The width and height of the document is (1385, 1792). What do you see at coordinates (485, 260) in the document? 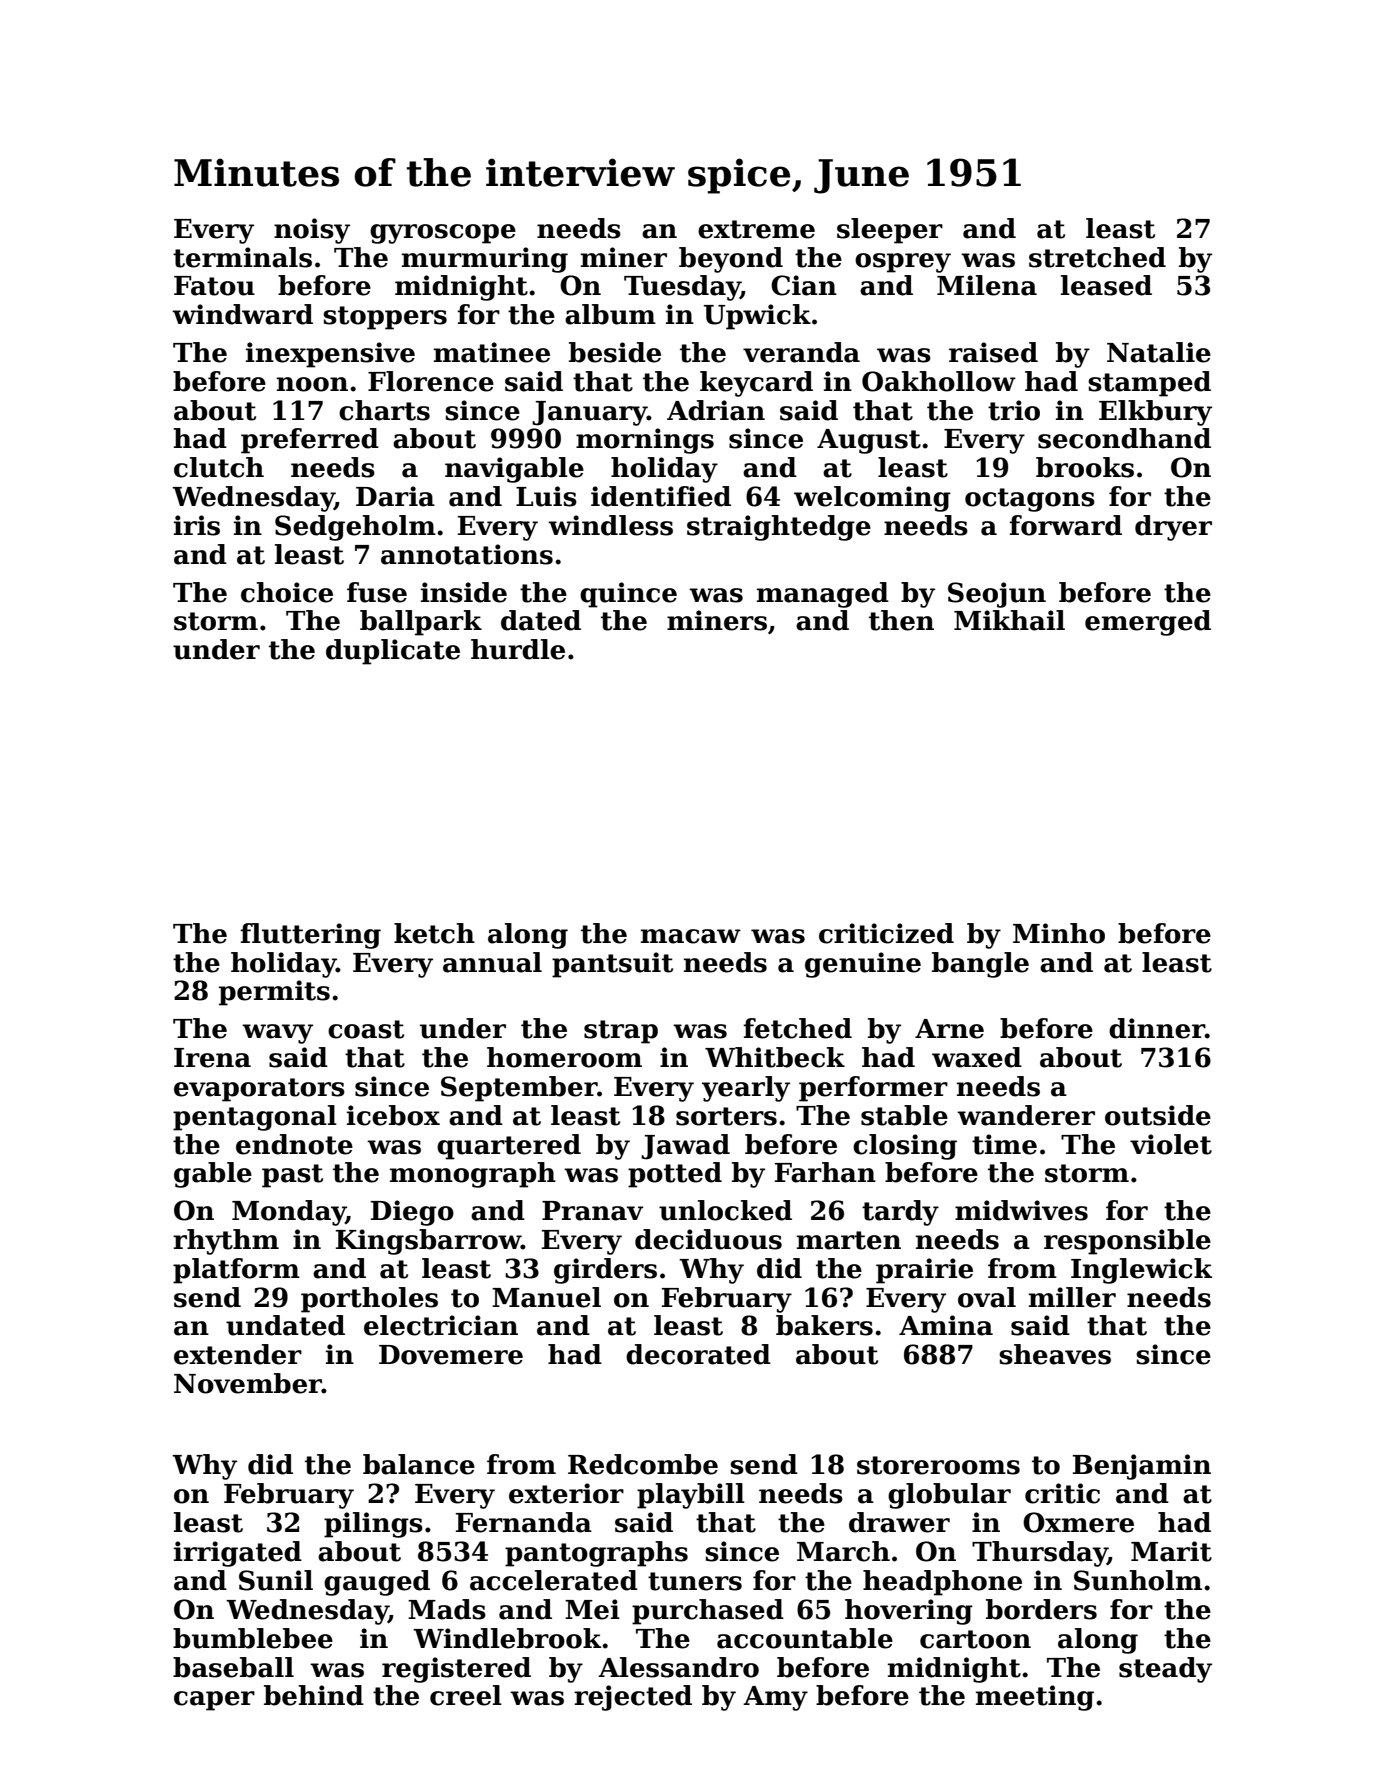
I see `murmuring` at bounding box center [485, 260].
